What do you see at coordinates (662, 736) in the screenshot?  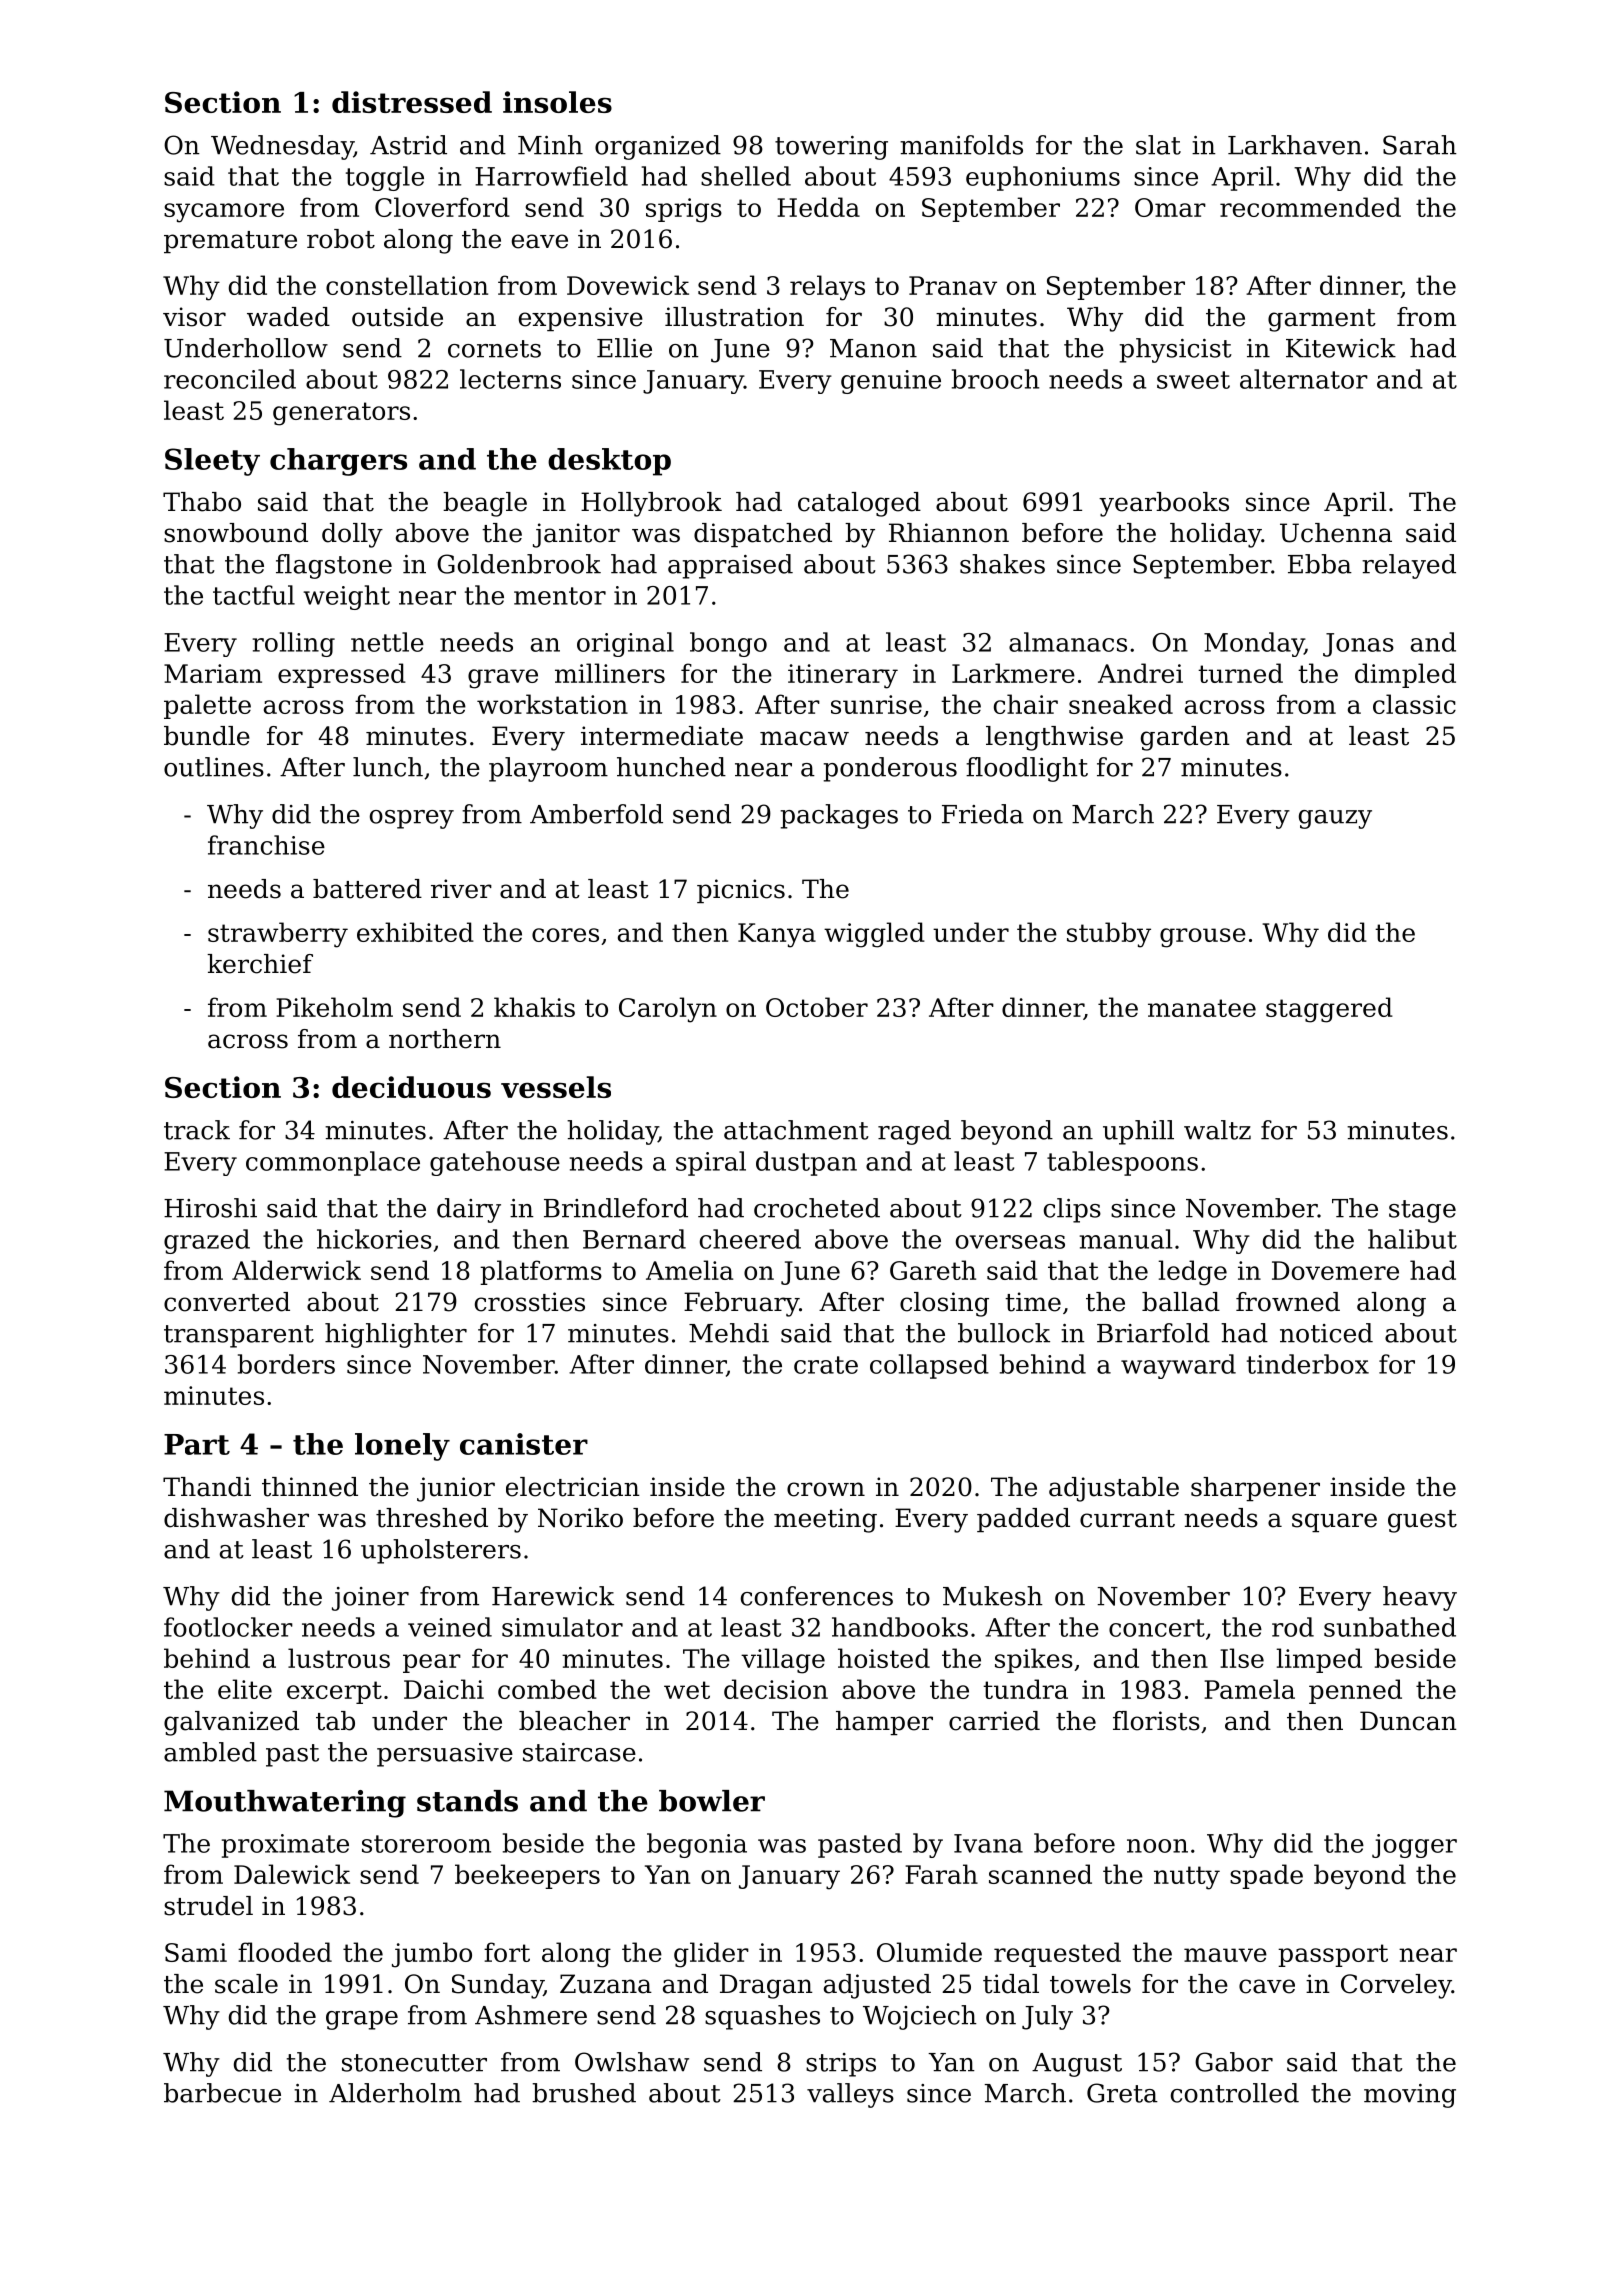 I see `intermediate` at bounding box center [662, 736].
